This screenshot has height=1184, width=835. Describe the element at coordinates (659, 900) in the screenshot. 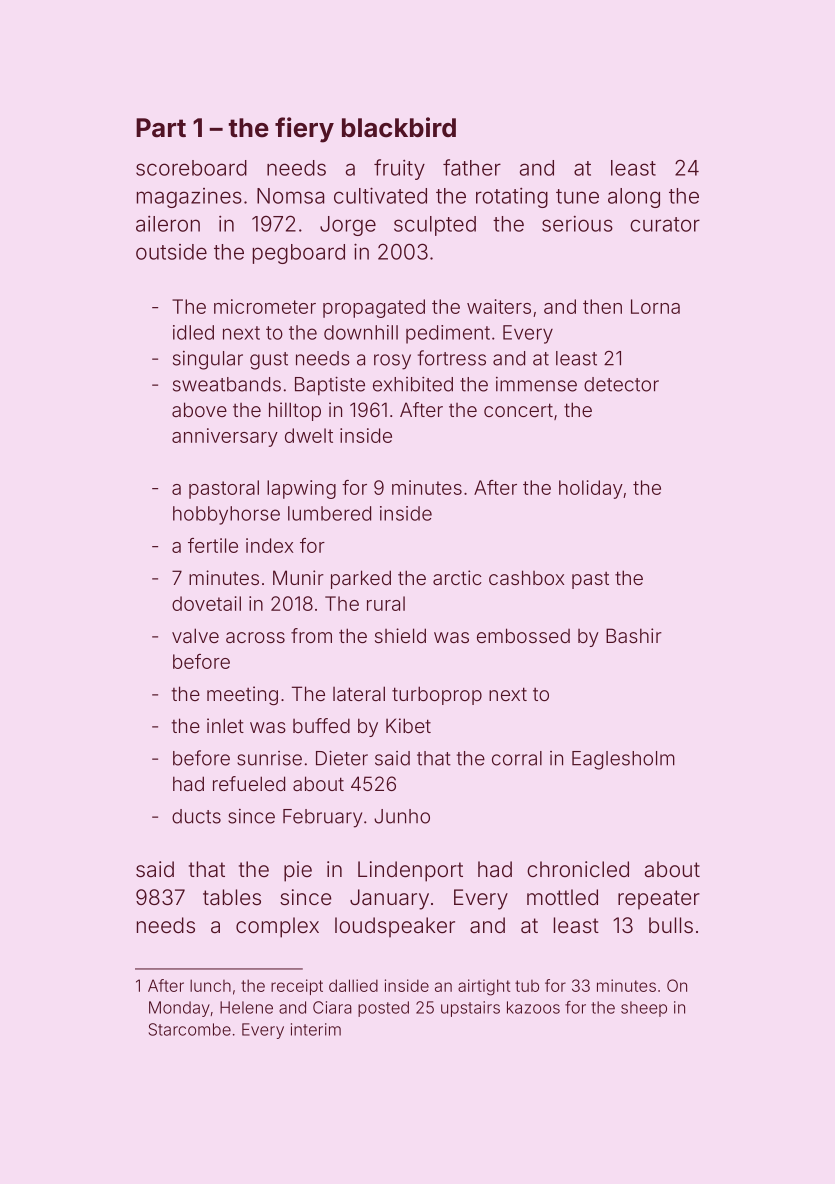

I see `repeater` at that location.
